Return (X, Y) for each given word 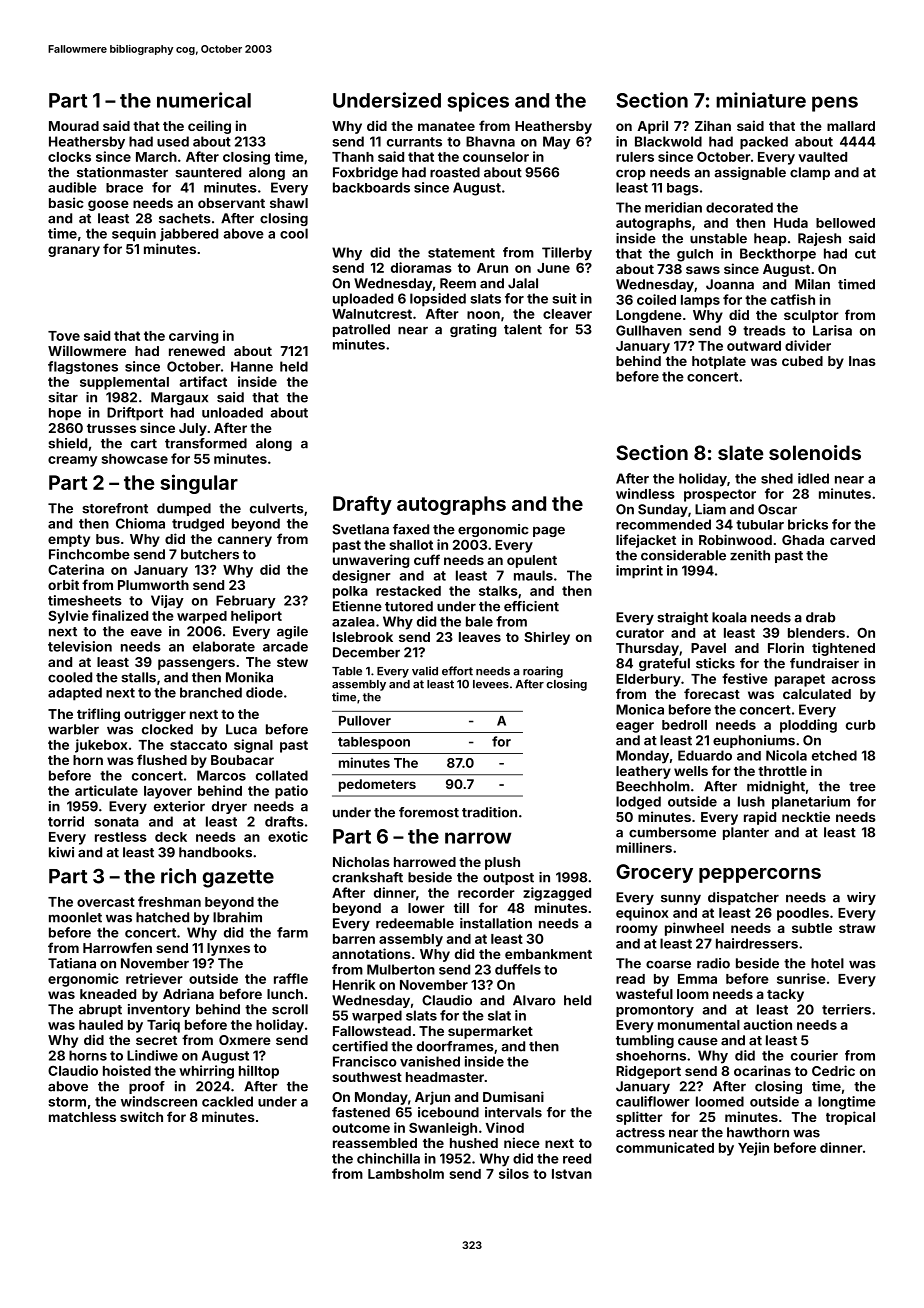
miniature (761, 100)
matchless (82, 1117)
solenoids (815, 452)
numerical (204, 100)
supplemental (124, 383)
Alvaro (534, 1000)
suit (564, 298)
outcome (361, 1128)
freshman (169, 901)
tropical (850, 1118)
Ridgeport (648, 1072)
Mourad (74, 126)
